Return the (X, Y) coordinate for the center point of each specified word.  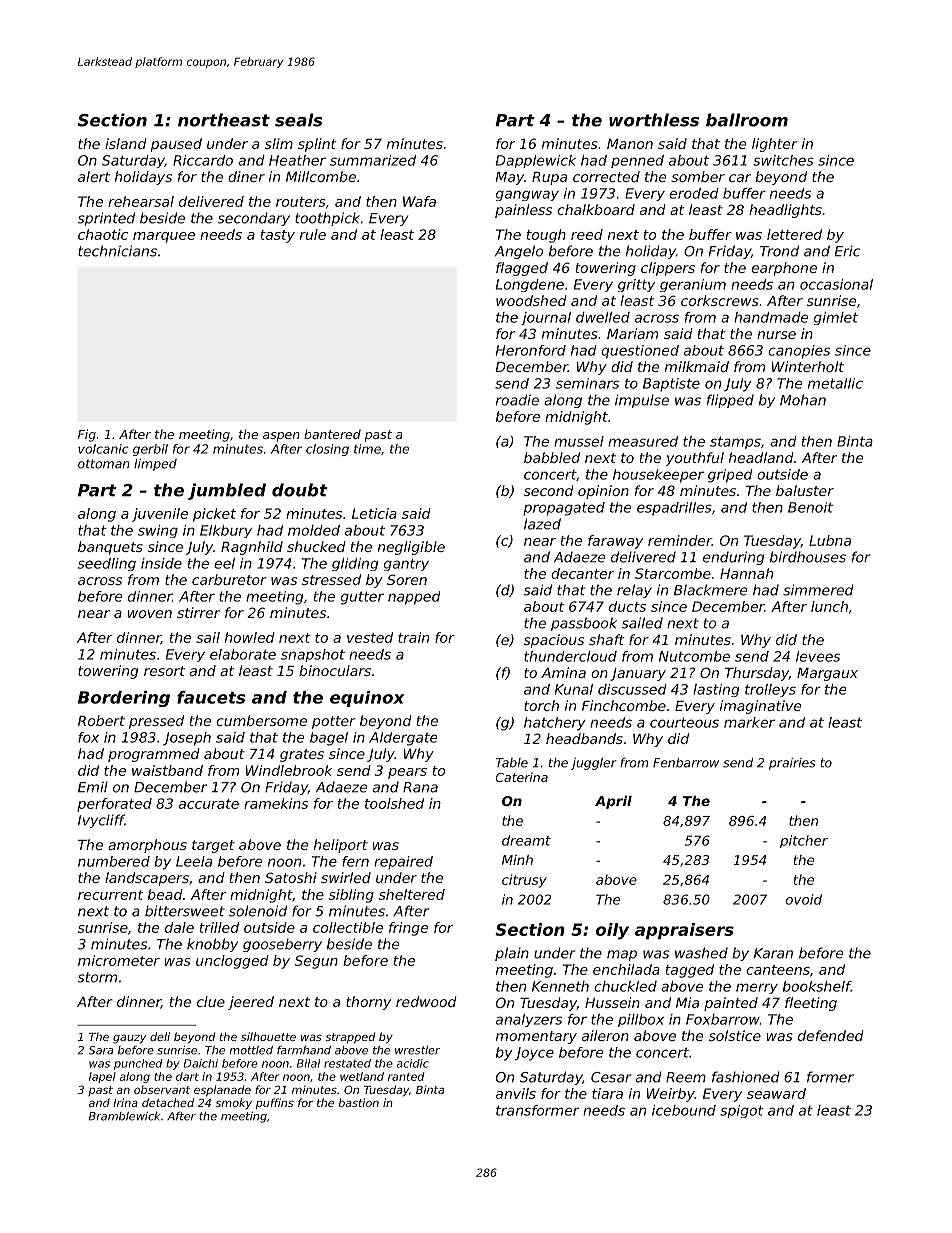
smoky (233, 1104)
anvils (516, 1093)
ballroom (747, 120)
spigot (742, 1111)
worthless (654, 120)
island (126, 143)
